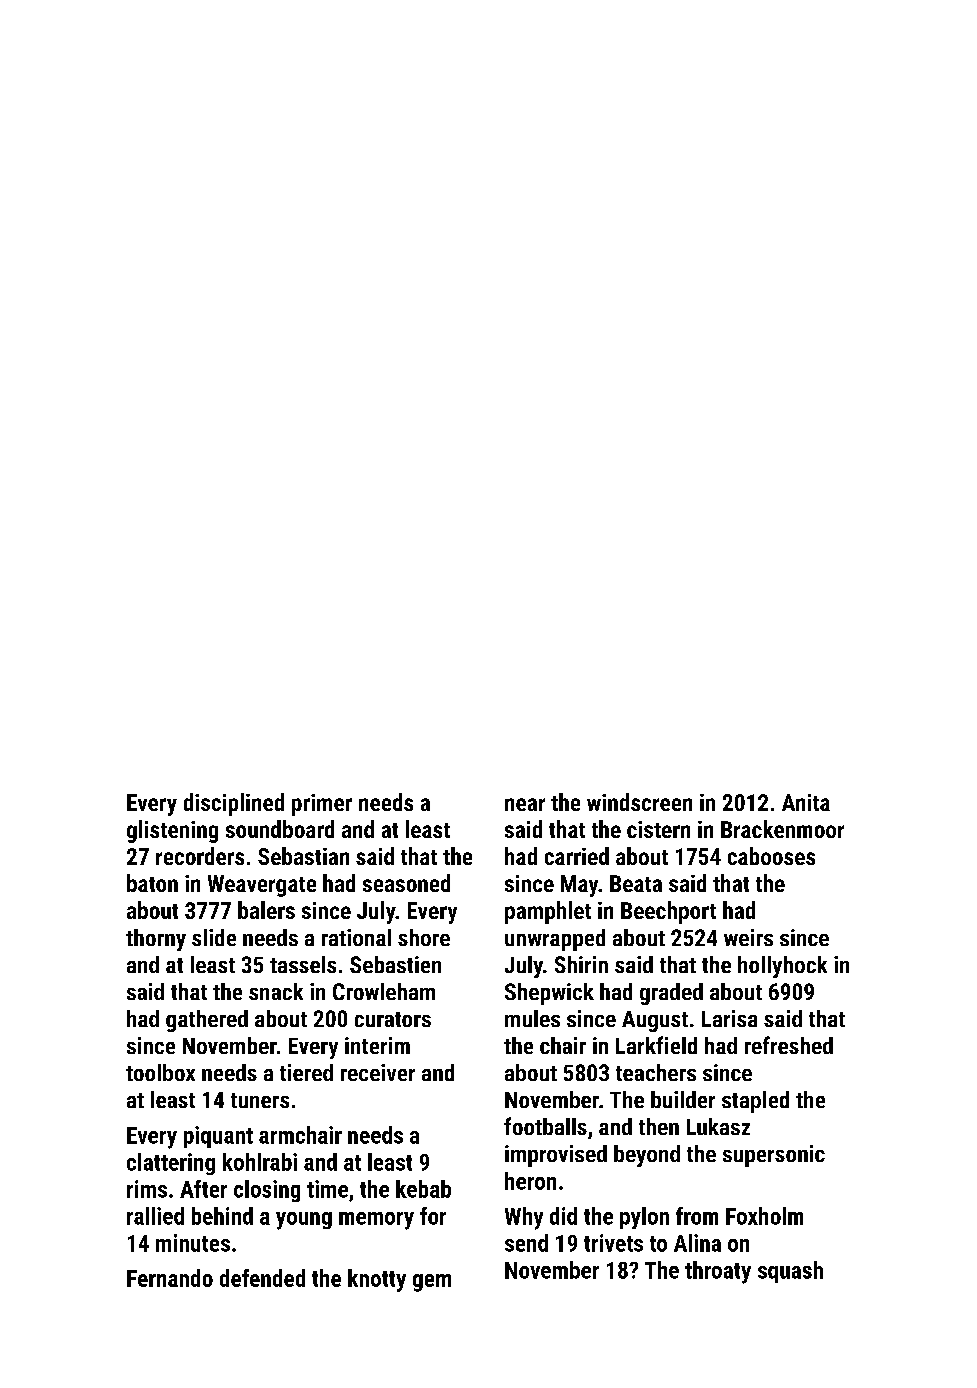  I want to click on Fernando, so click(170, 1278).
